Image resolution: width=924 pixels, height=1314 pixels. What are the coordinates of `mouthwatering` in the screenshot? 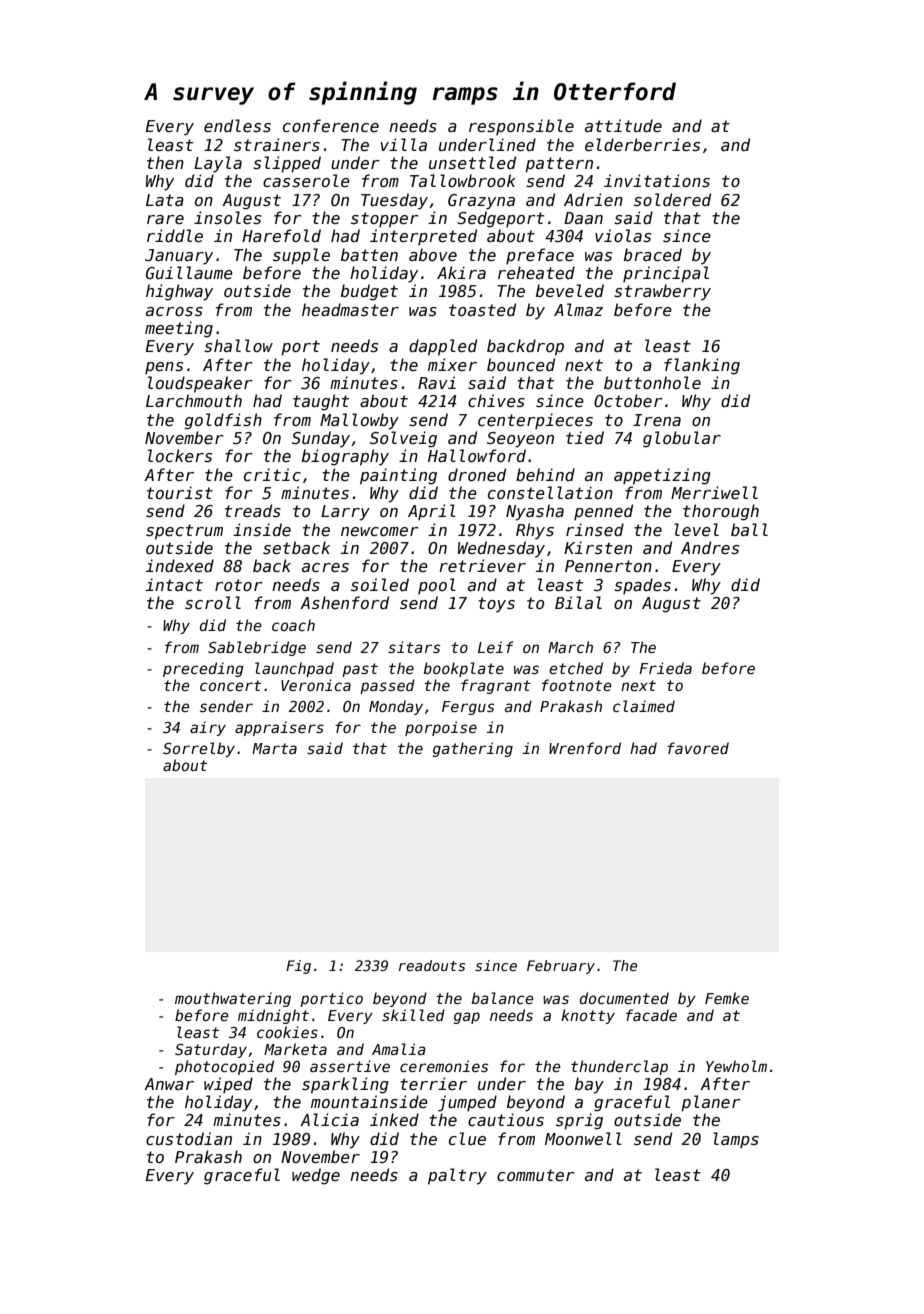 It's located at (233, 999).
